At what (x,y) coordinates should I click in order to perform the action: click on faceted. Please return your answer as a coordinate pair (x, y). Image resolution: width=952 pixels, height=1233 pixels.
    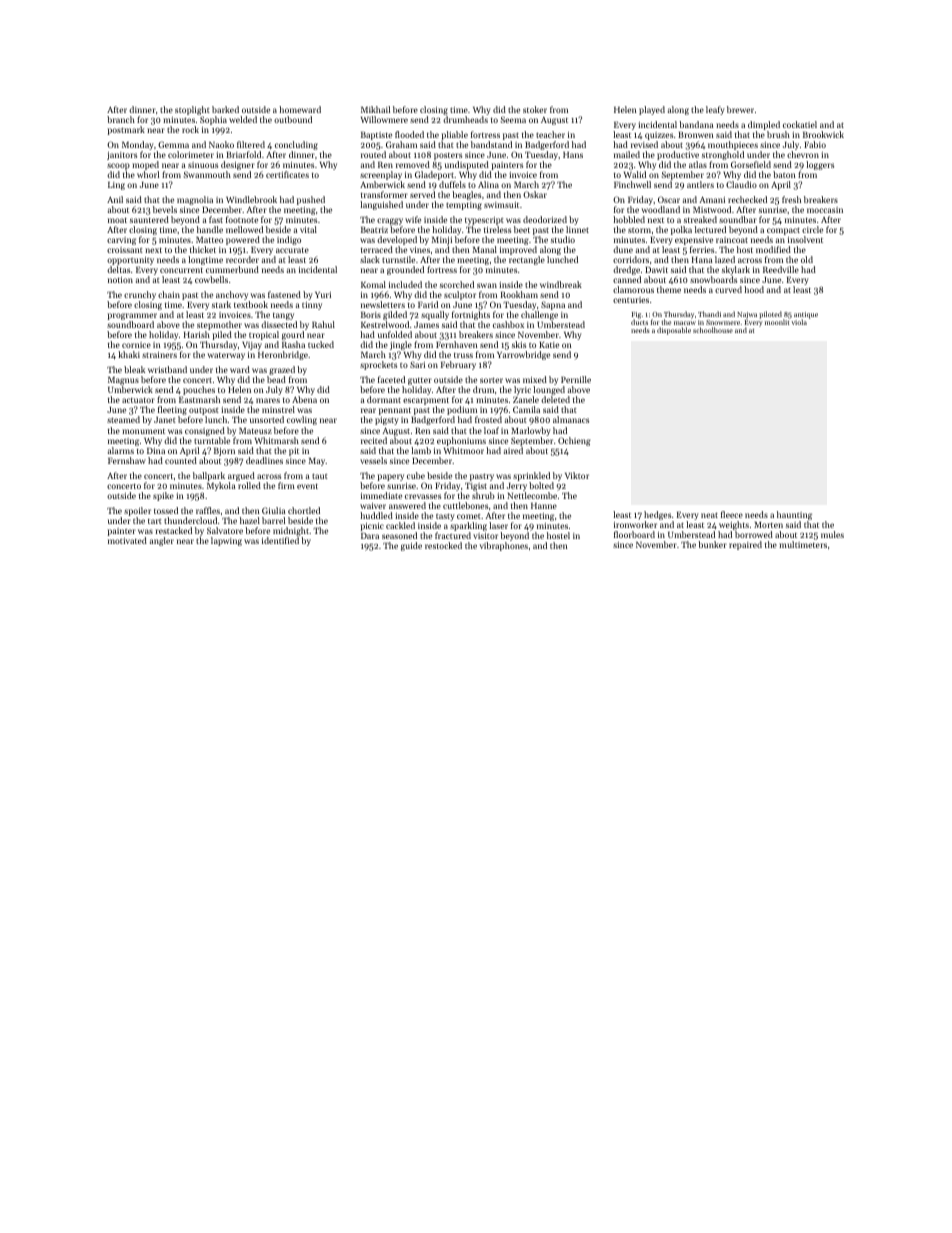
    Looking at the image, I should click on (391, 379).
